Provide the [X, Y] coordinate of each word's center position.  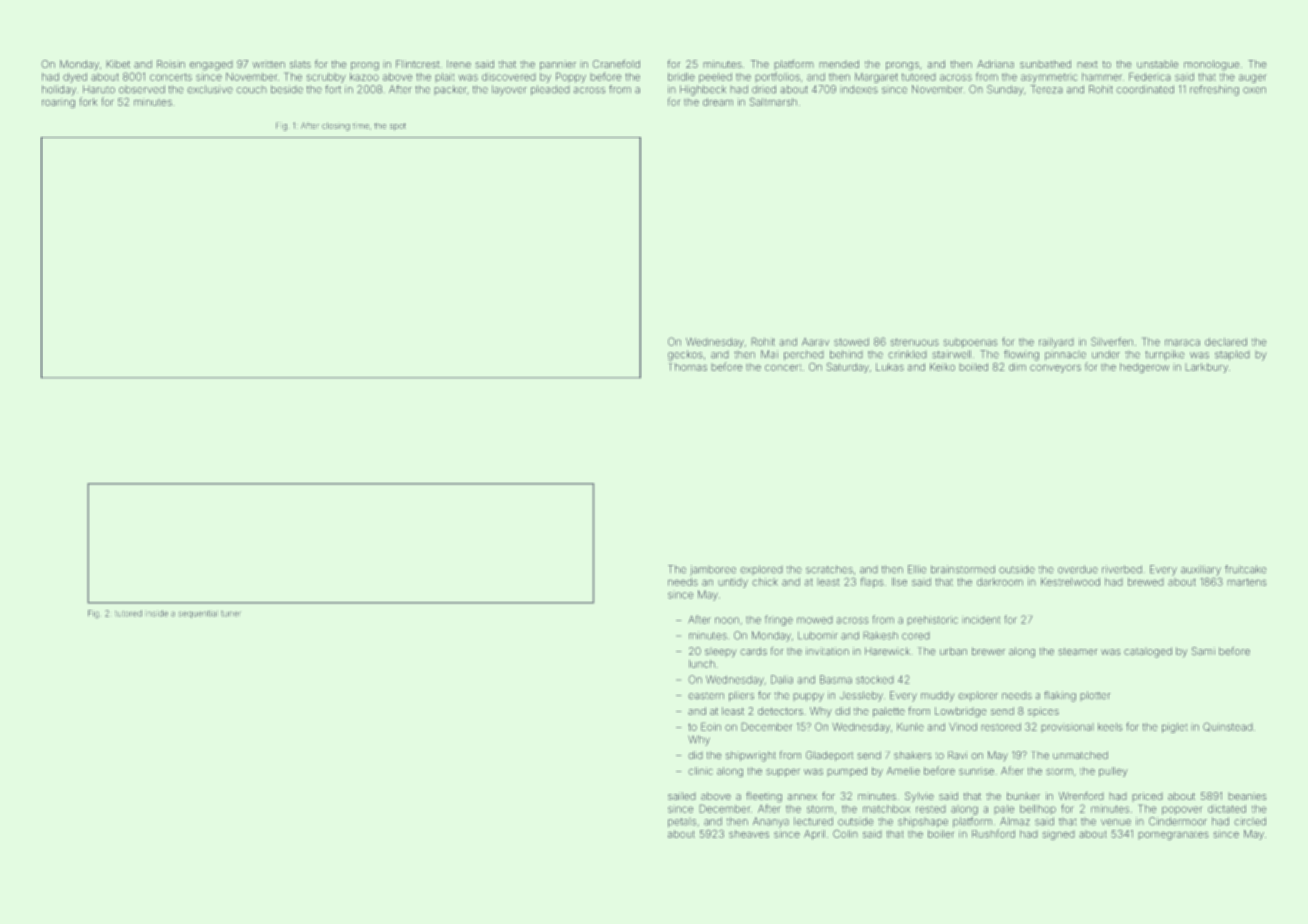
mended [839, 64]
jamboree [713, 570]
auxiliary [1201, 570]
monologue [1212, 65]
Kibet [118, 64]
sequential [198, 614]
